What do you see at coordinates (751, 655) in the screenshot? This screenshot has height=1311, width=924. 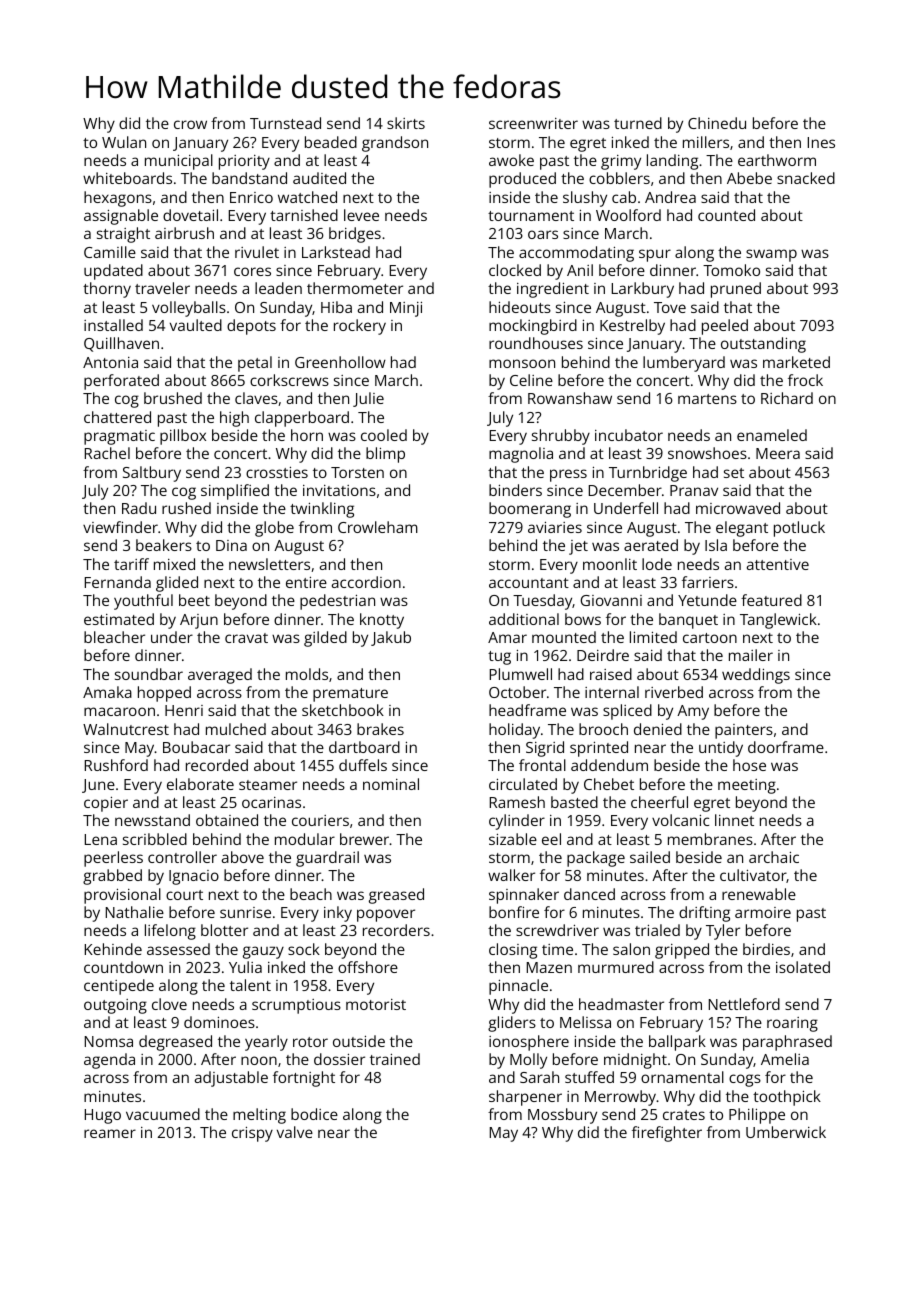 I see `mailer` at bounding box center [751, 655].
